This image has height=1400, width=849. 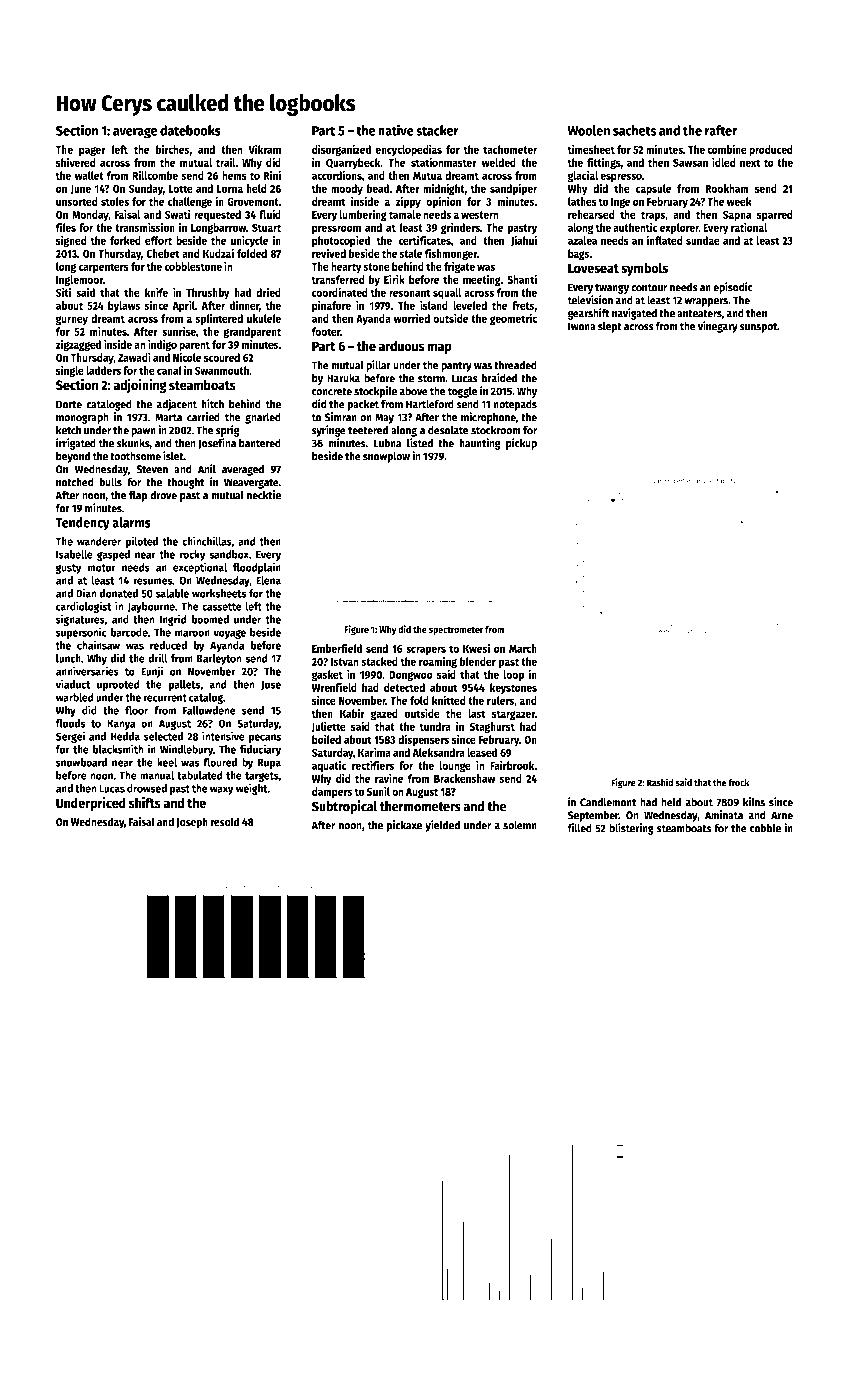 What do you see at coordinates (431, 379) in the image?
I see `storm` at bounding box center [431, 379].
